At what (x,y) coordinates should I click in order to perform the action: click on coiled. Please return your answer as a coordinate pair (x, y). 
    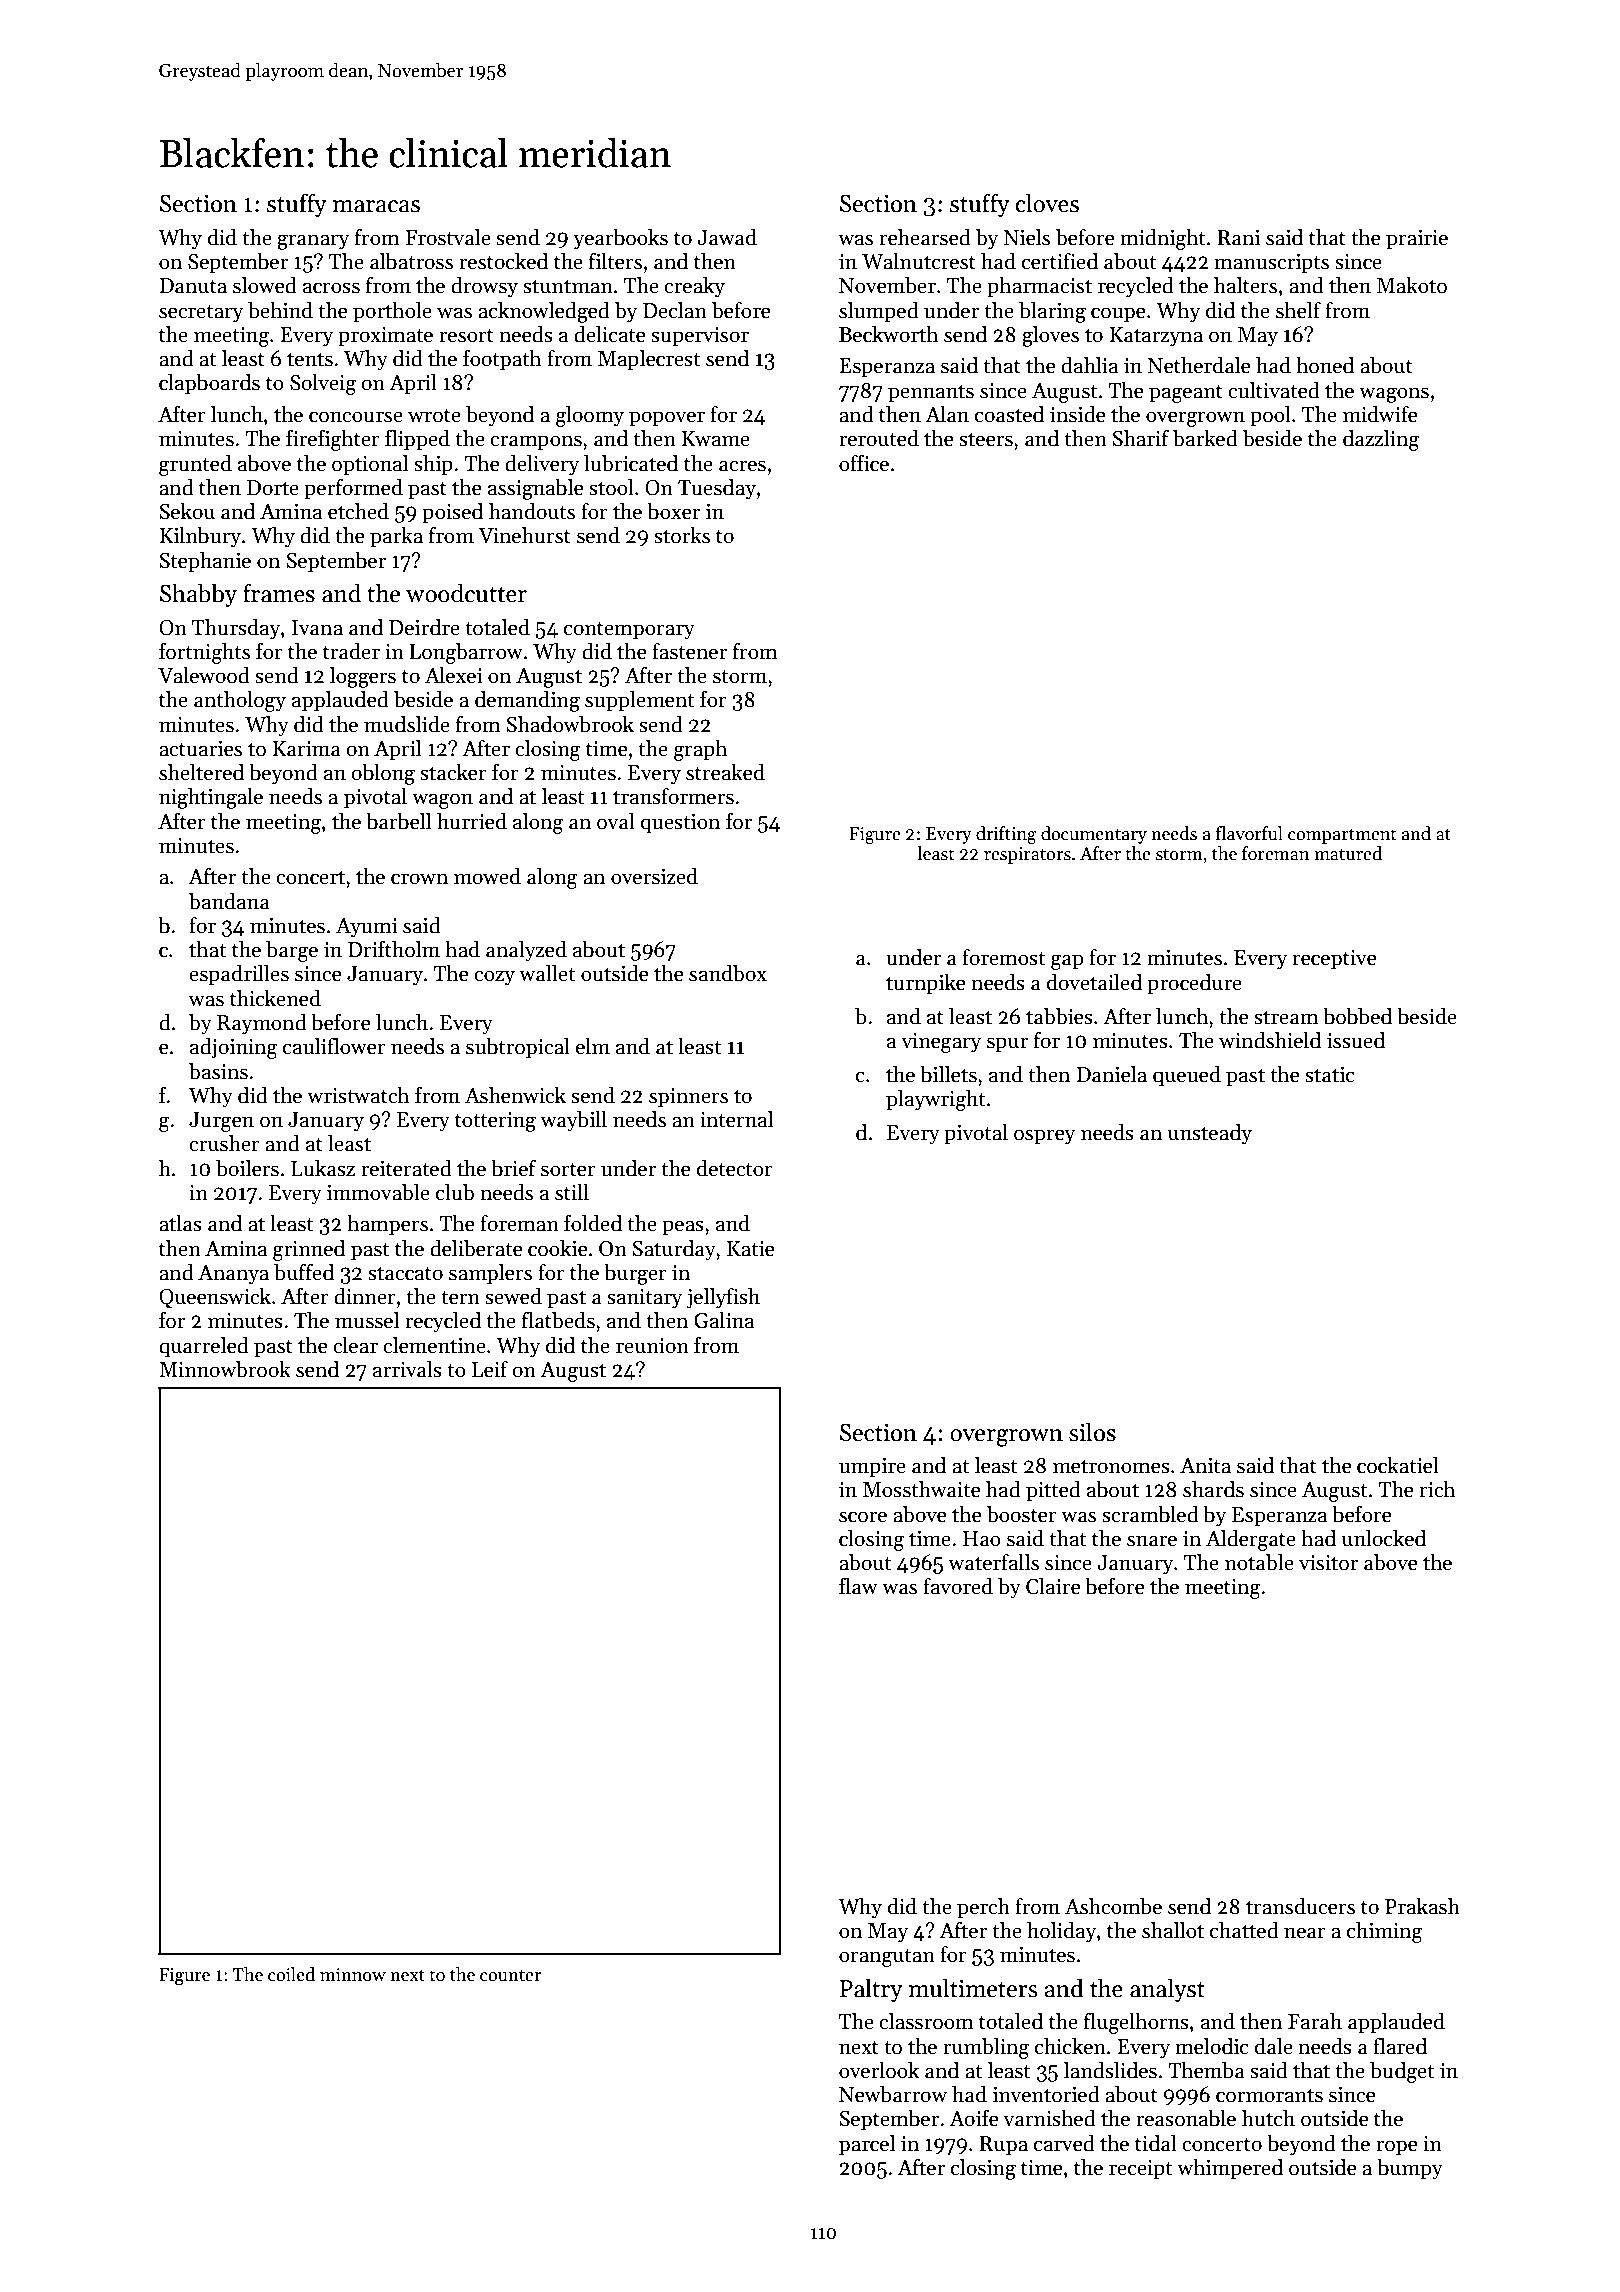
    Looking at the image, I should click on (291, 1974).
